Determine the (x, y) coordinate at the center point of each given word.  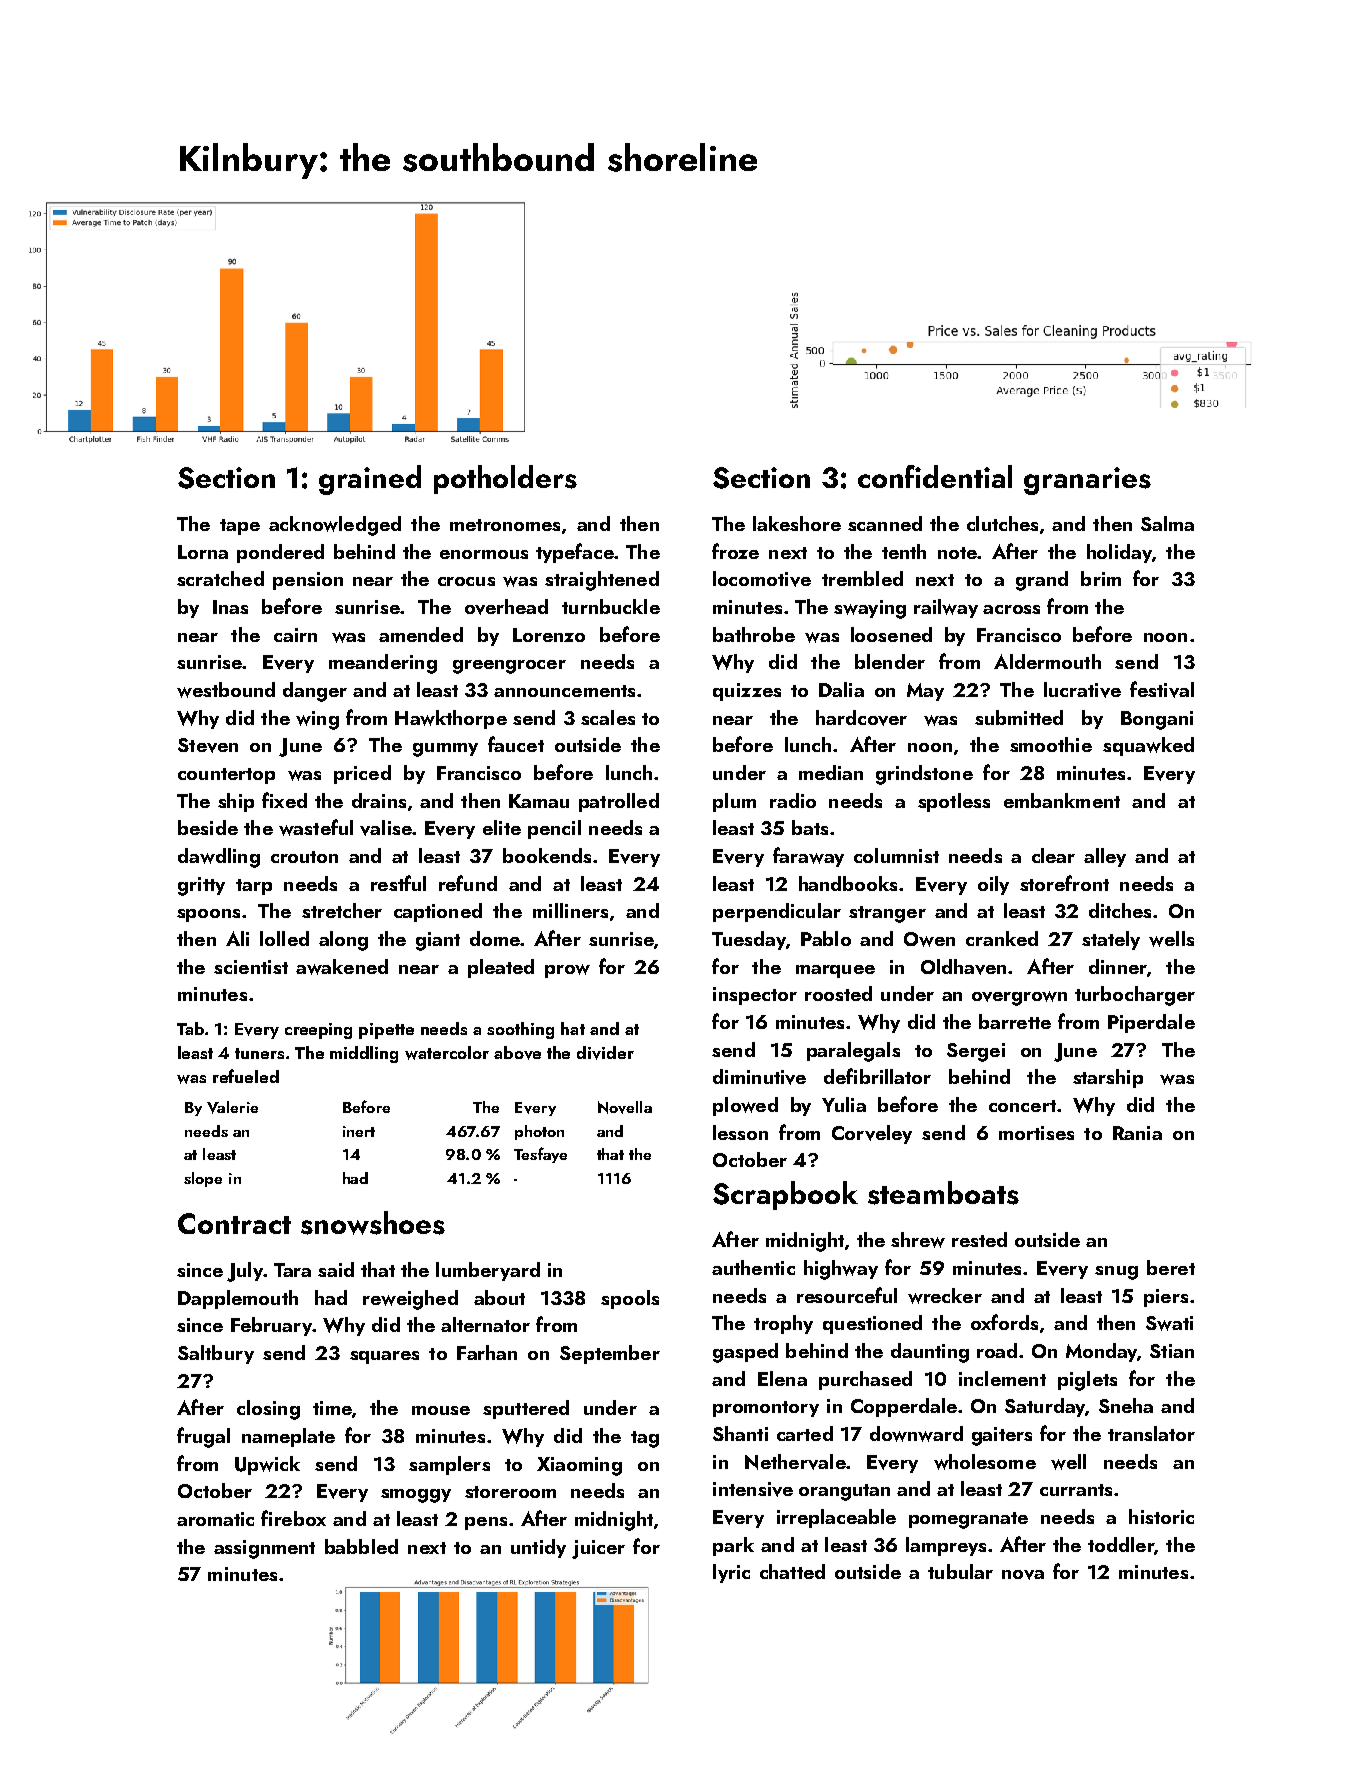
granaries (1087, 481)
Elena (782, 1378)
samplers (449, 1465)
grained (370, 480)
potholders (505, 479)
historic (1161, 1516)
